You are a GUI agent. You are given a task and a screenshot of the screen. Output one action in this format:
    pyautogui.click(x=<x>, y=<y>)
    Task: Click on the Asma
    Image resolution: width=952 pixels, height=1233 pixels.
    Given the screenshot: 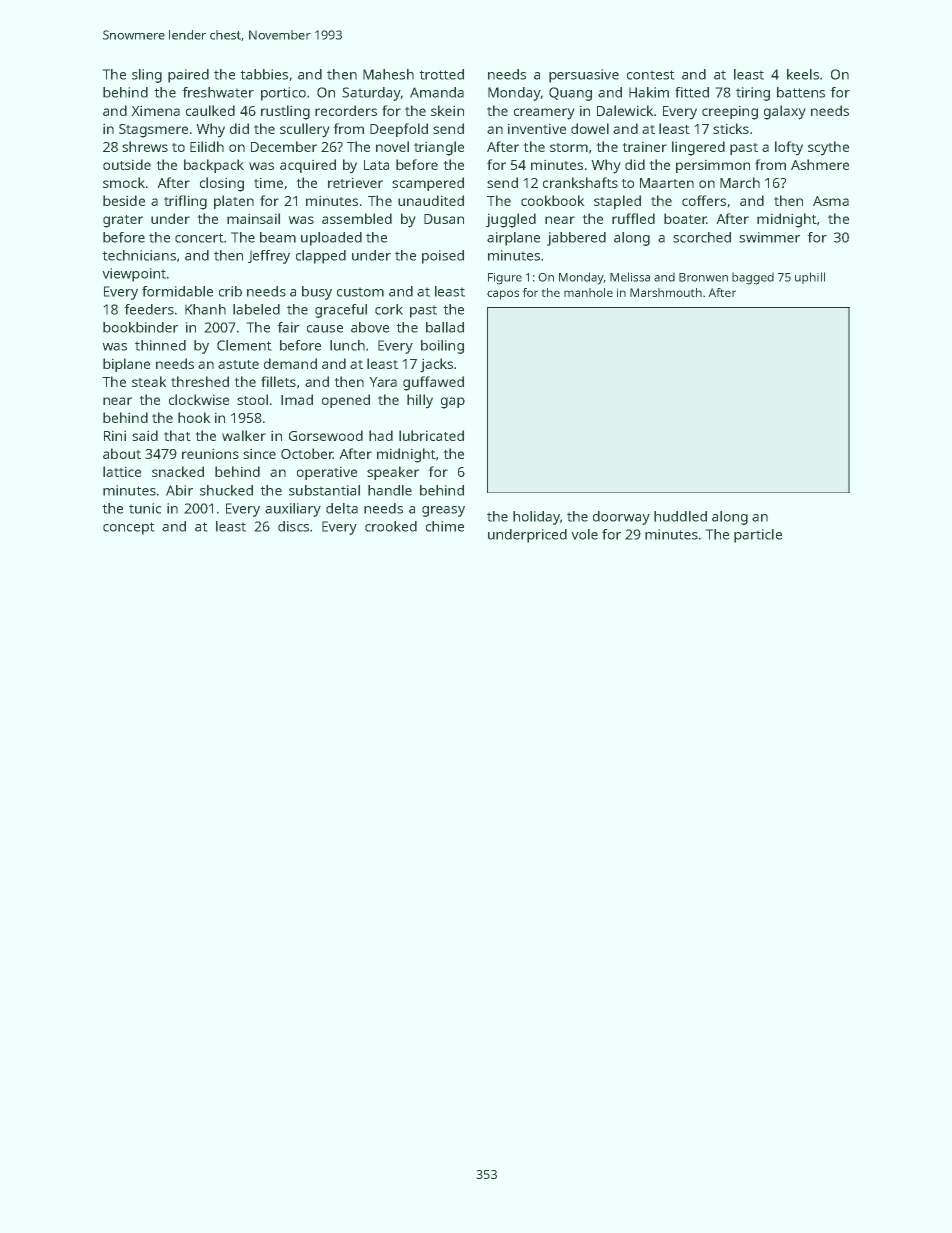 What is the action you would take?
    pyautogui.click(x=831, y=201)
